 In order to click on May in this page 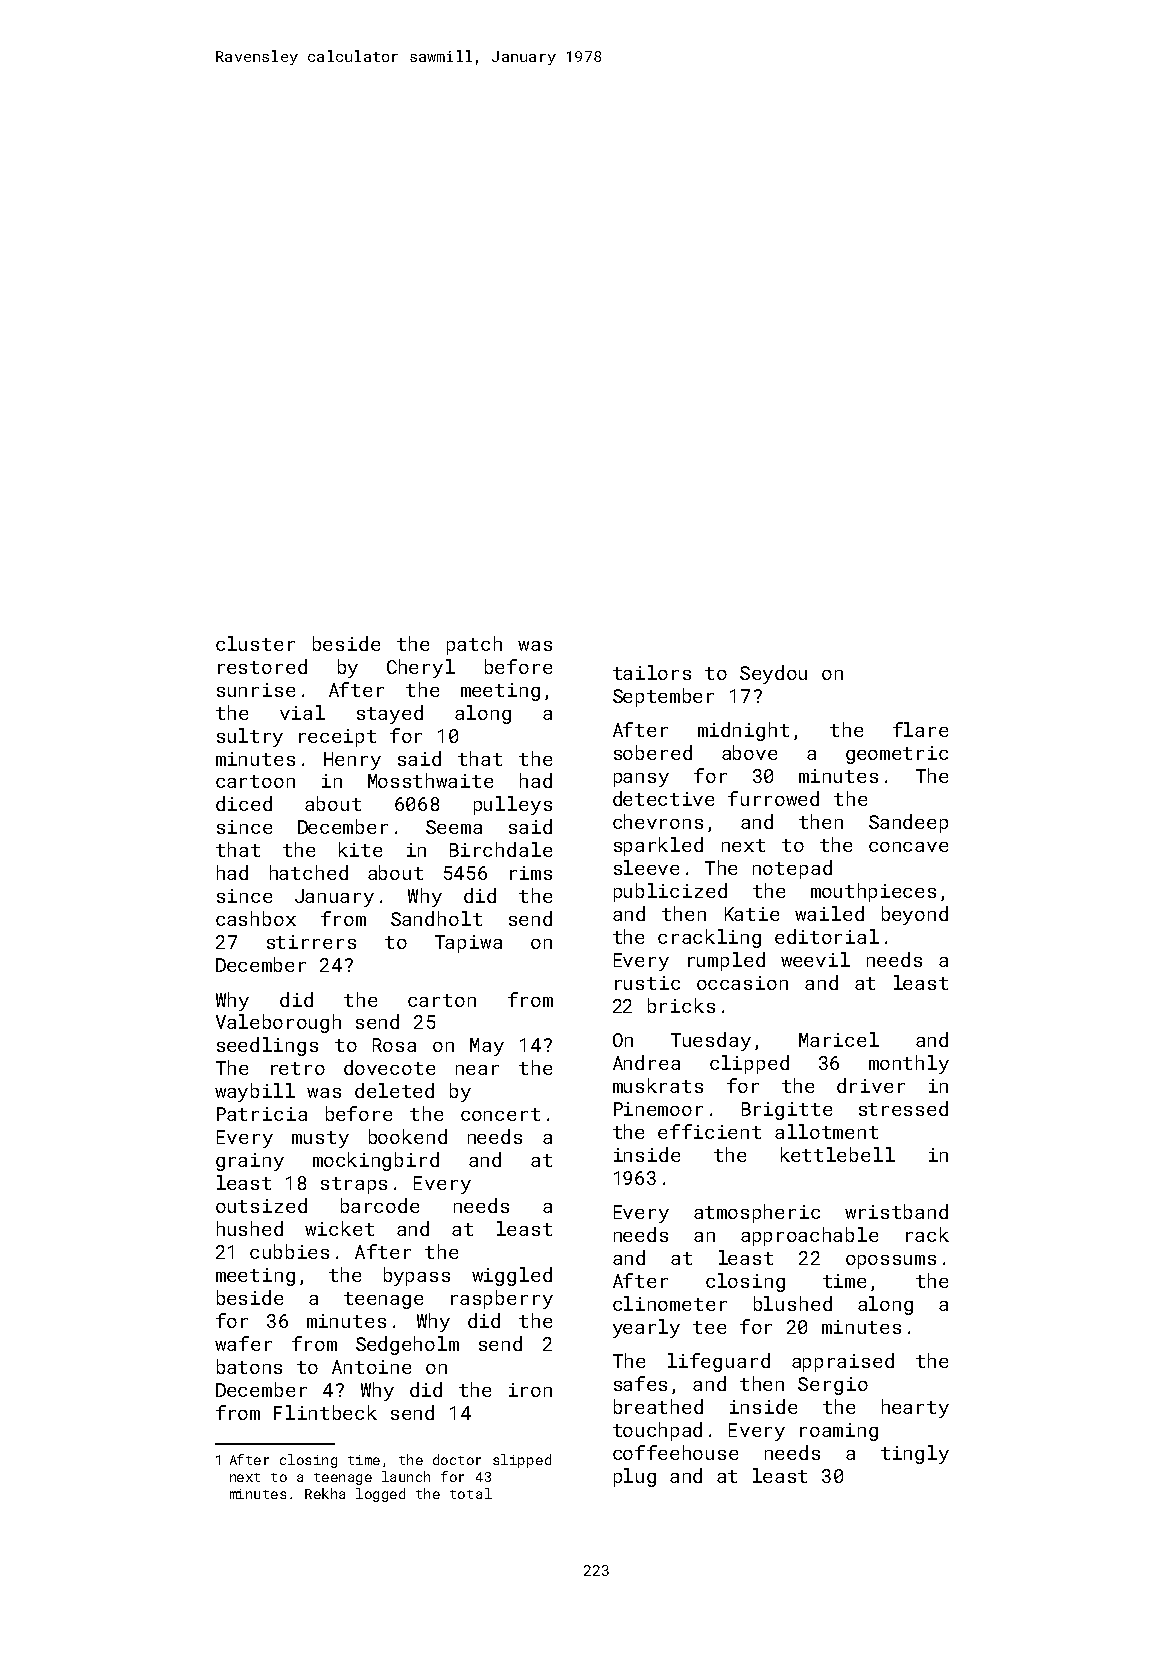, I will do `click(487, 1047)`.
